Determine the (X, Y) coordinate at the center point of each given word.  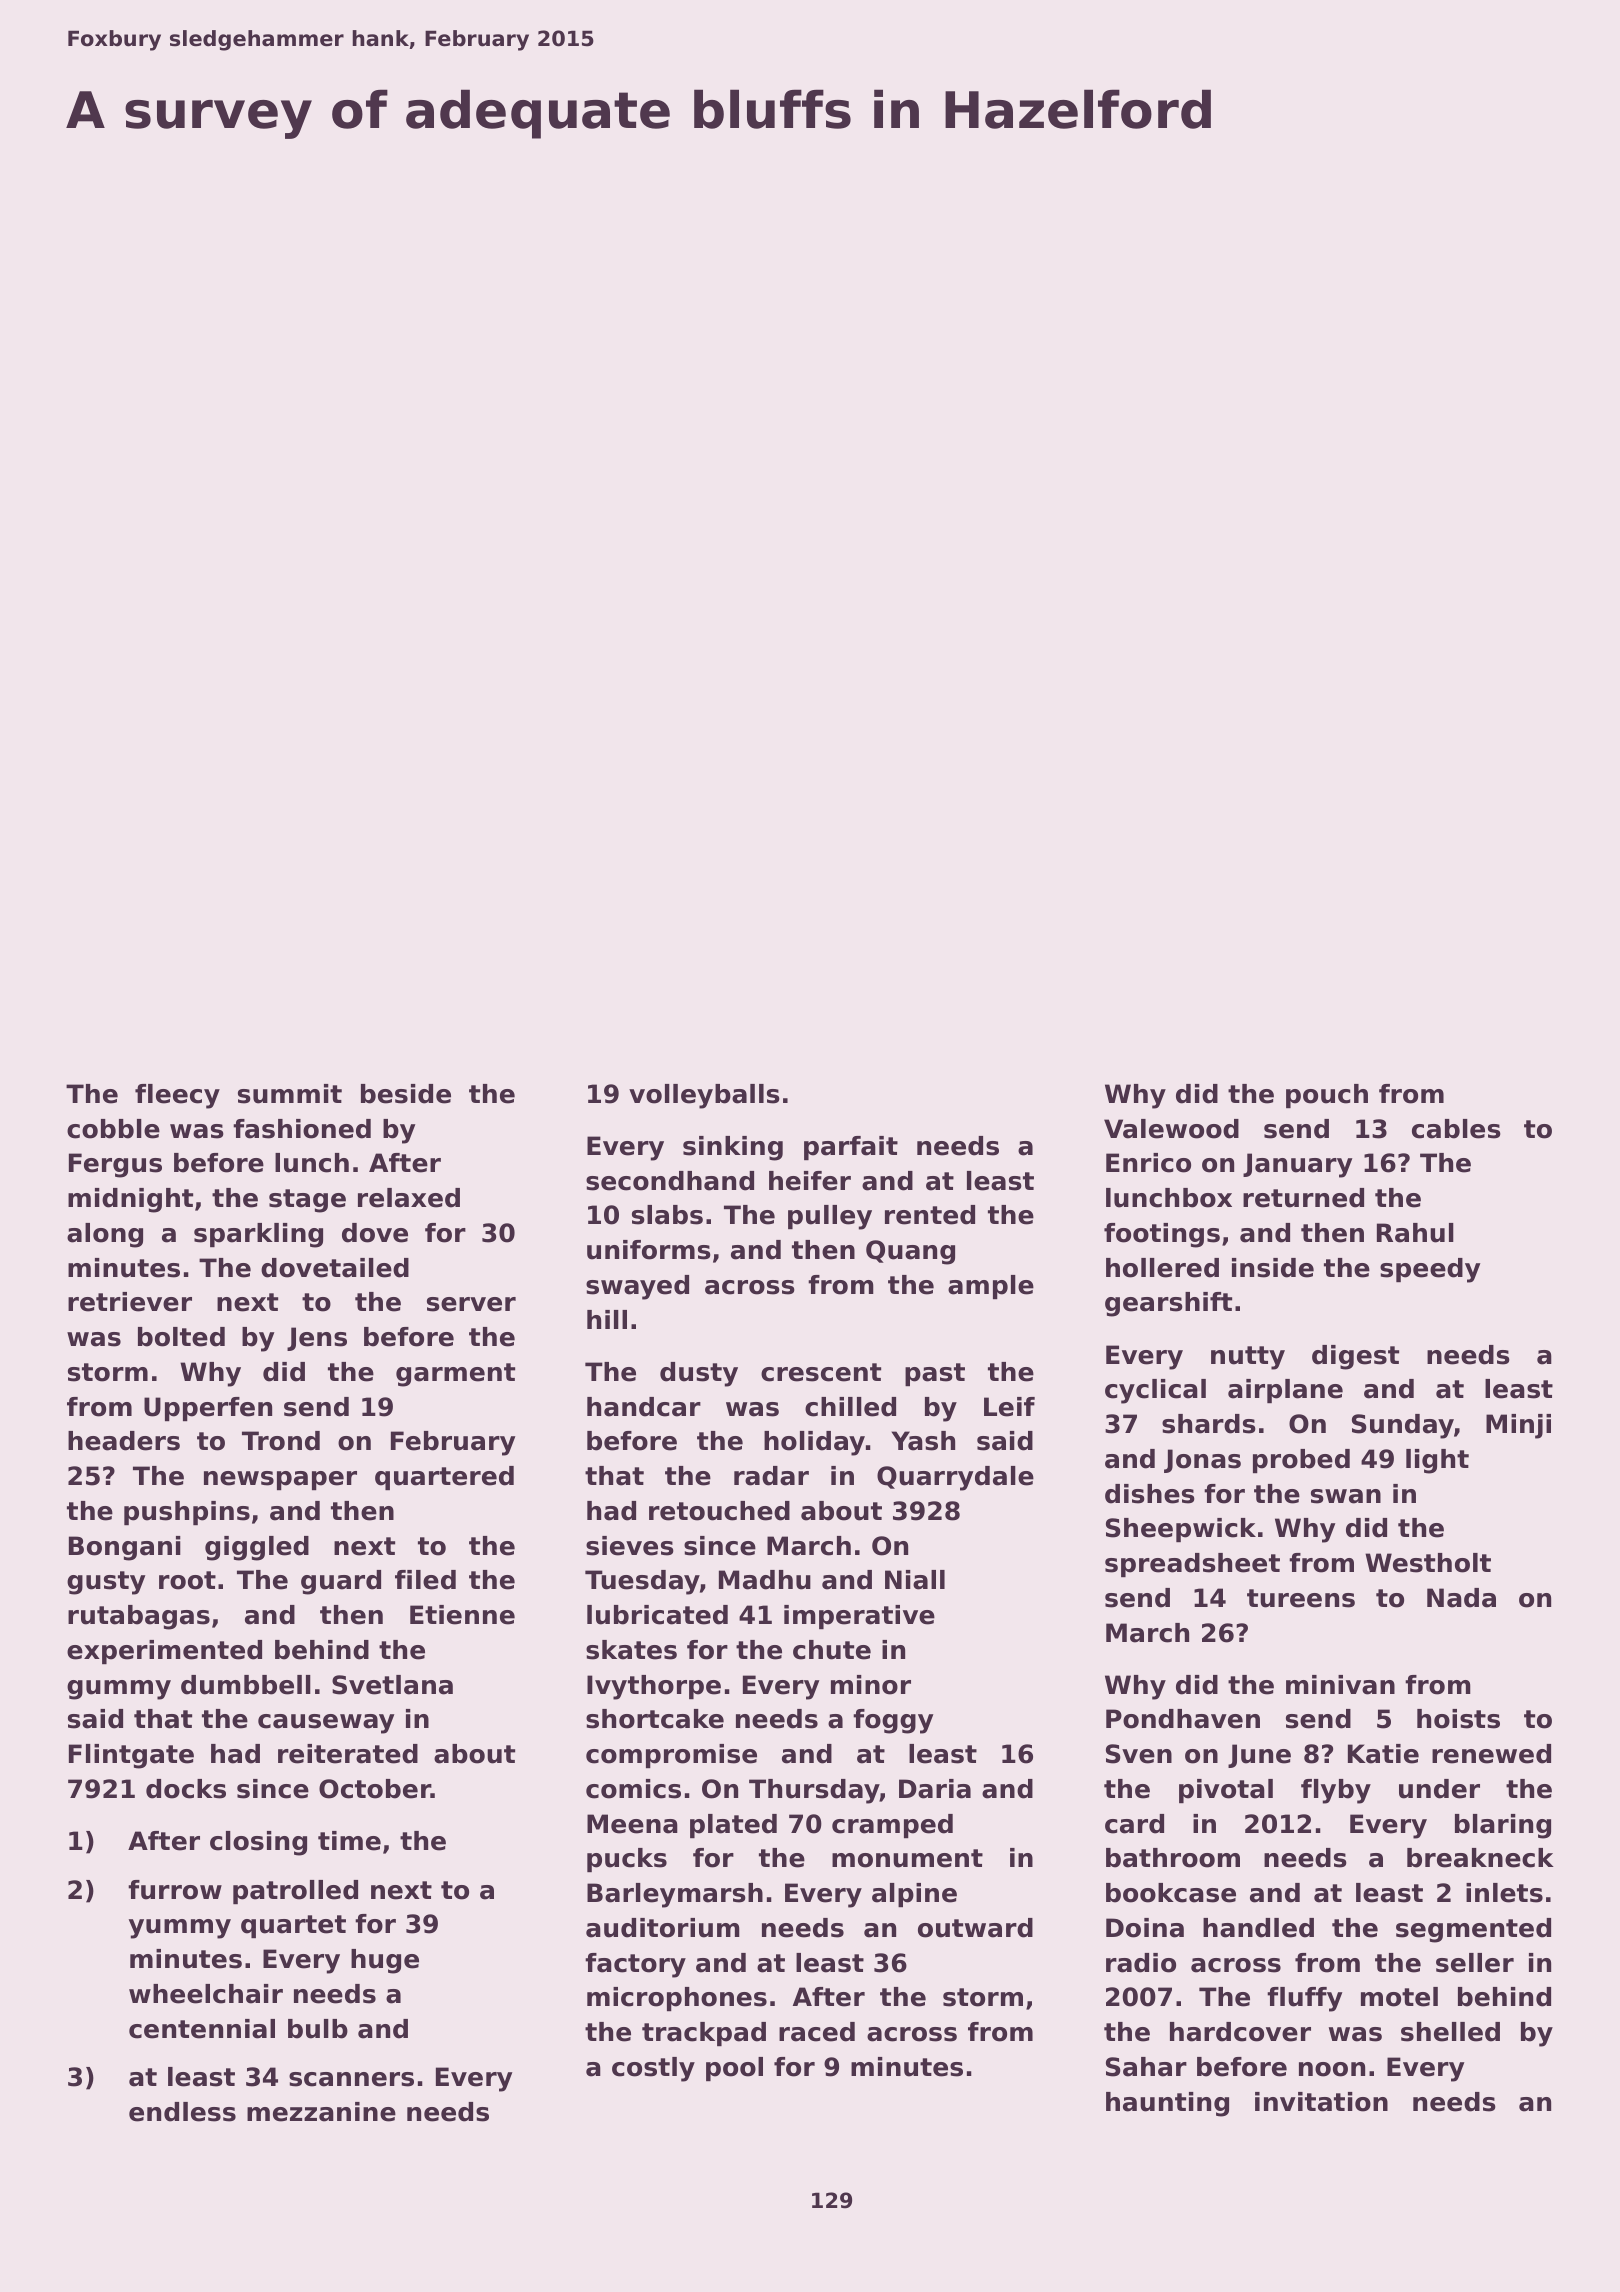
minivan (1340, 1685)
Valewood (1171, 1129)
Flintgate (131, 1756)
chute (832, 1650)
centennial (202, 2029)
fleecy (177, 1096)
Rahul (1415, 1233)
